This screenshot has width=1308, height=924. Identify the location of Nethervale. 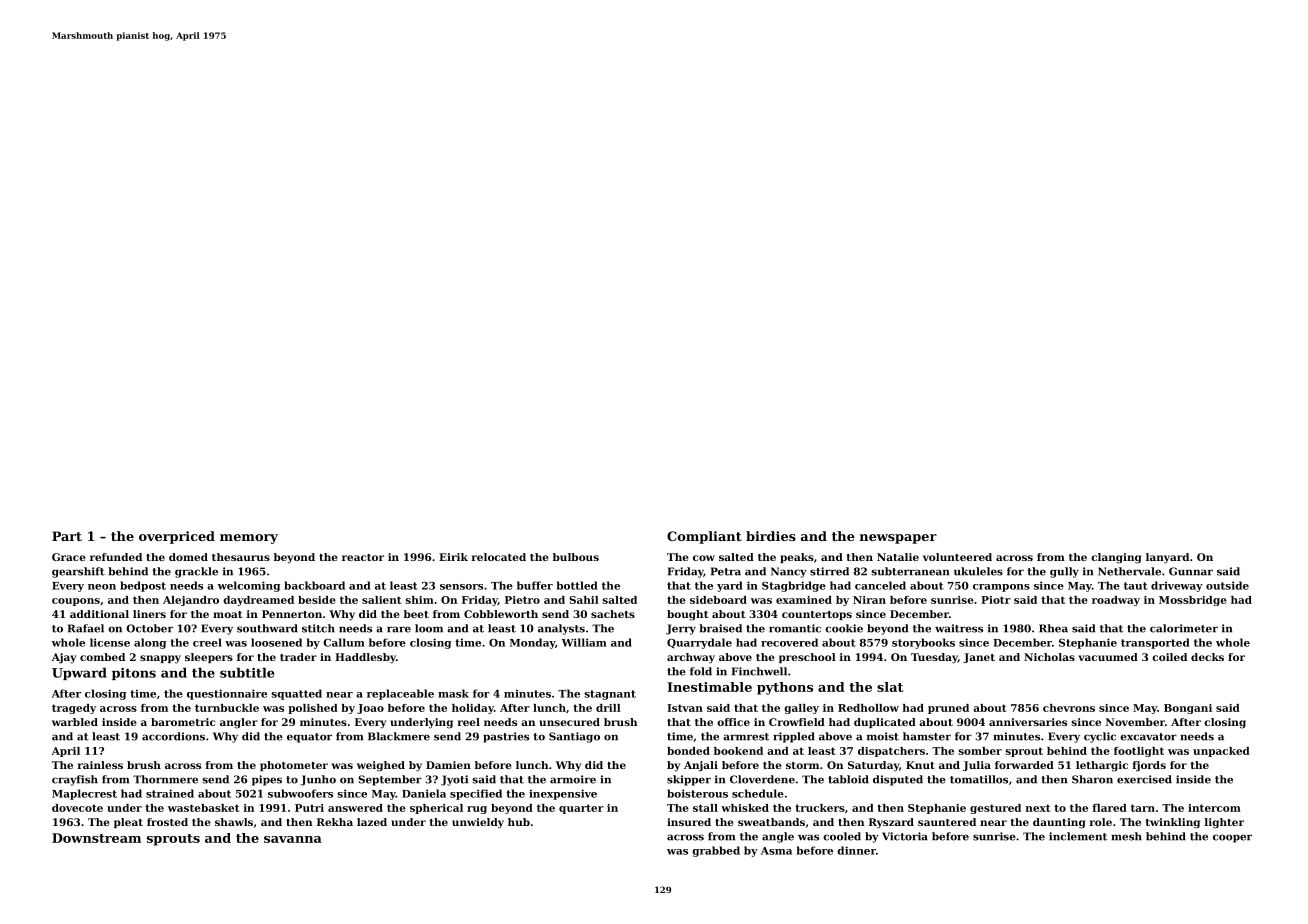
(1129, 571).
